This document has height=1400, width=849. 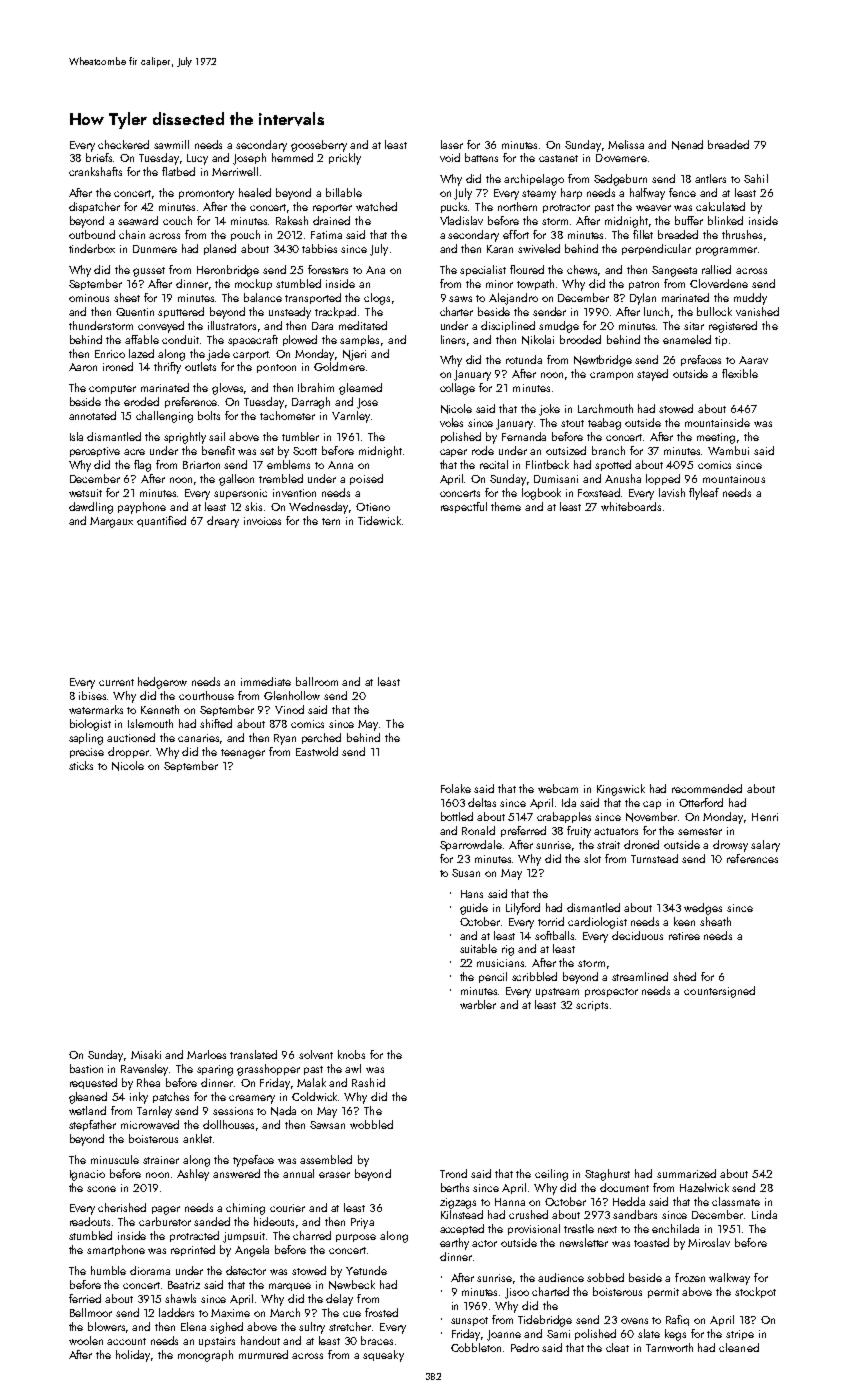 What do you see at coordinates (686, 1173) in the document?
I see `summarized` at bounding box center [686, 1173].
